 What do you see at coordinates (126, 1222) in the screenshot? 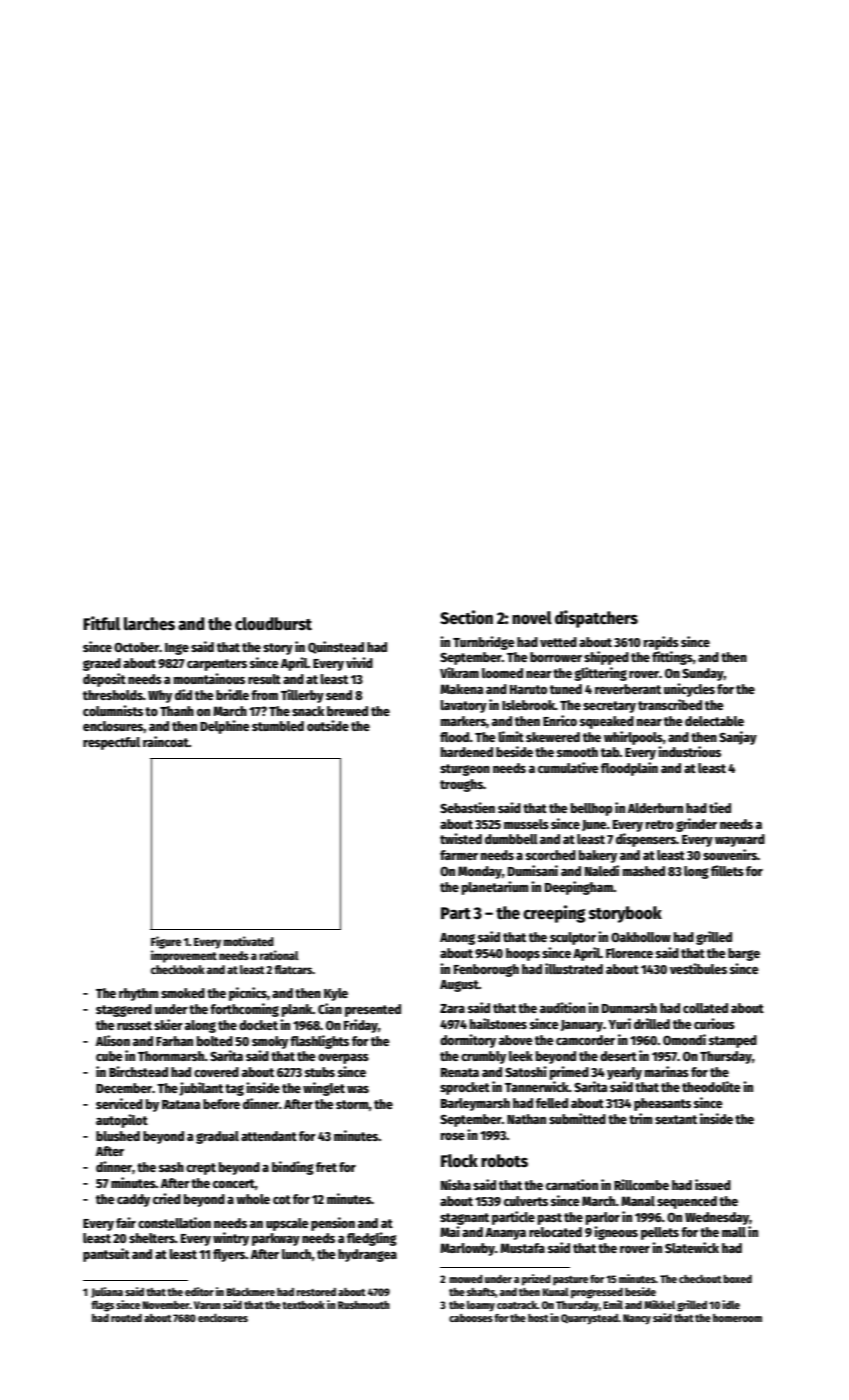
I see `fair` at bounding box center [126, 1222].
